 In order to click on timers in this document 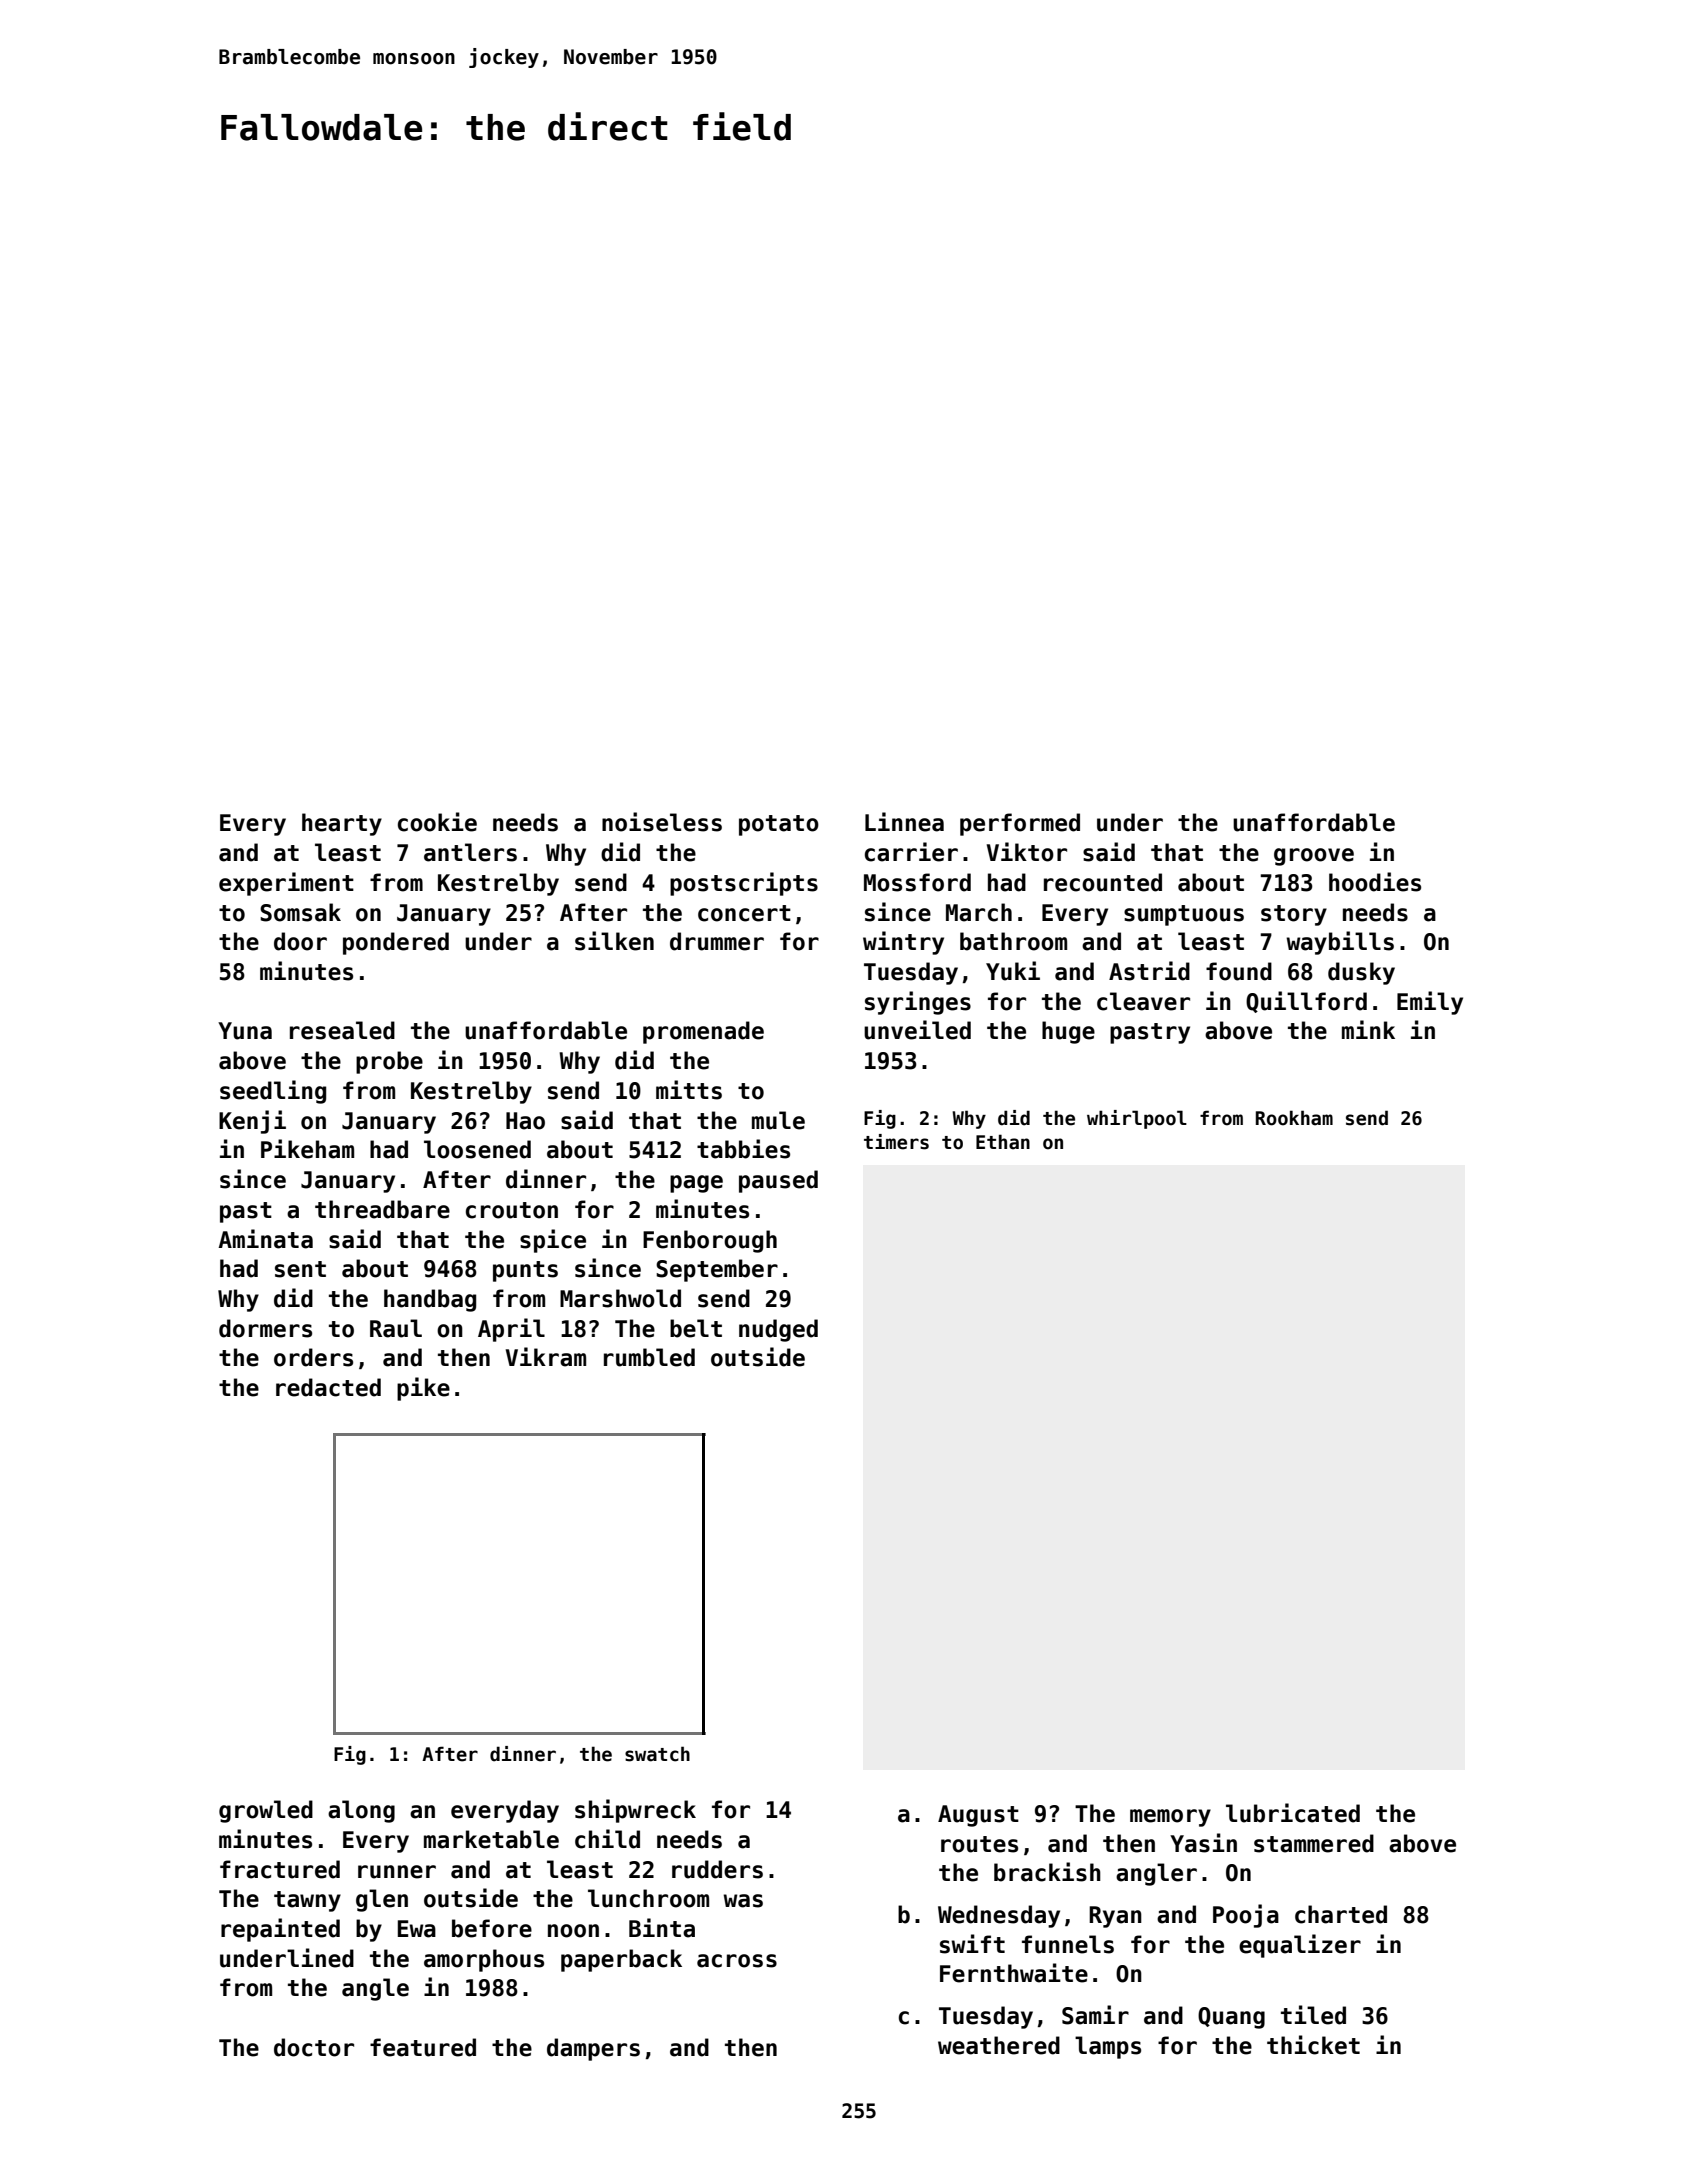, I will do `click(896, 1142)`.
